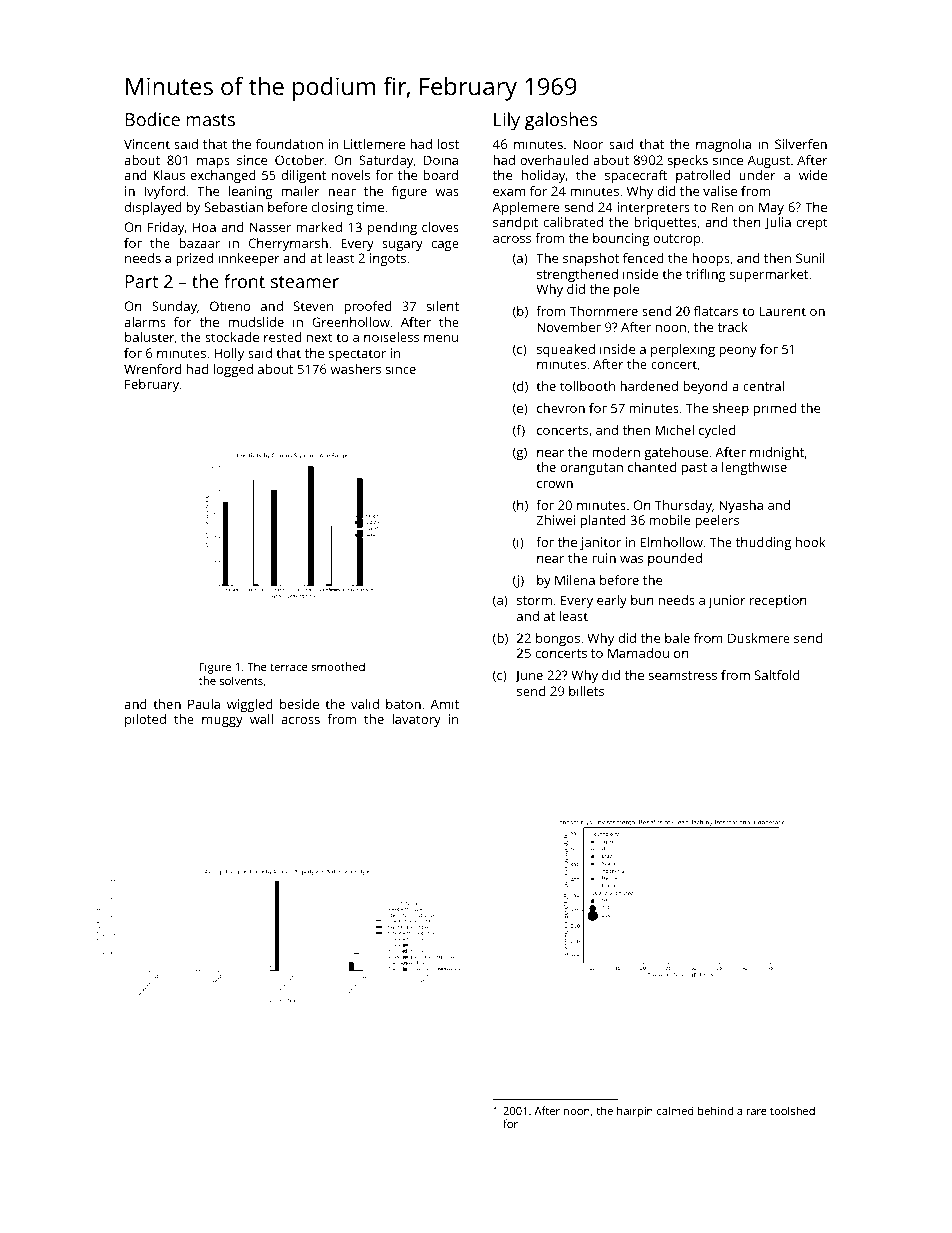 This screenshot has width=952, height=1233. Describe the element at coordinates (338, 666) in the screenshot. I see `smoothed` at that location.
